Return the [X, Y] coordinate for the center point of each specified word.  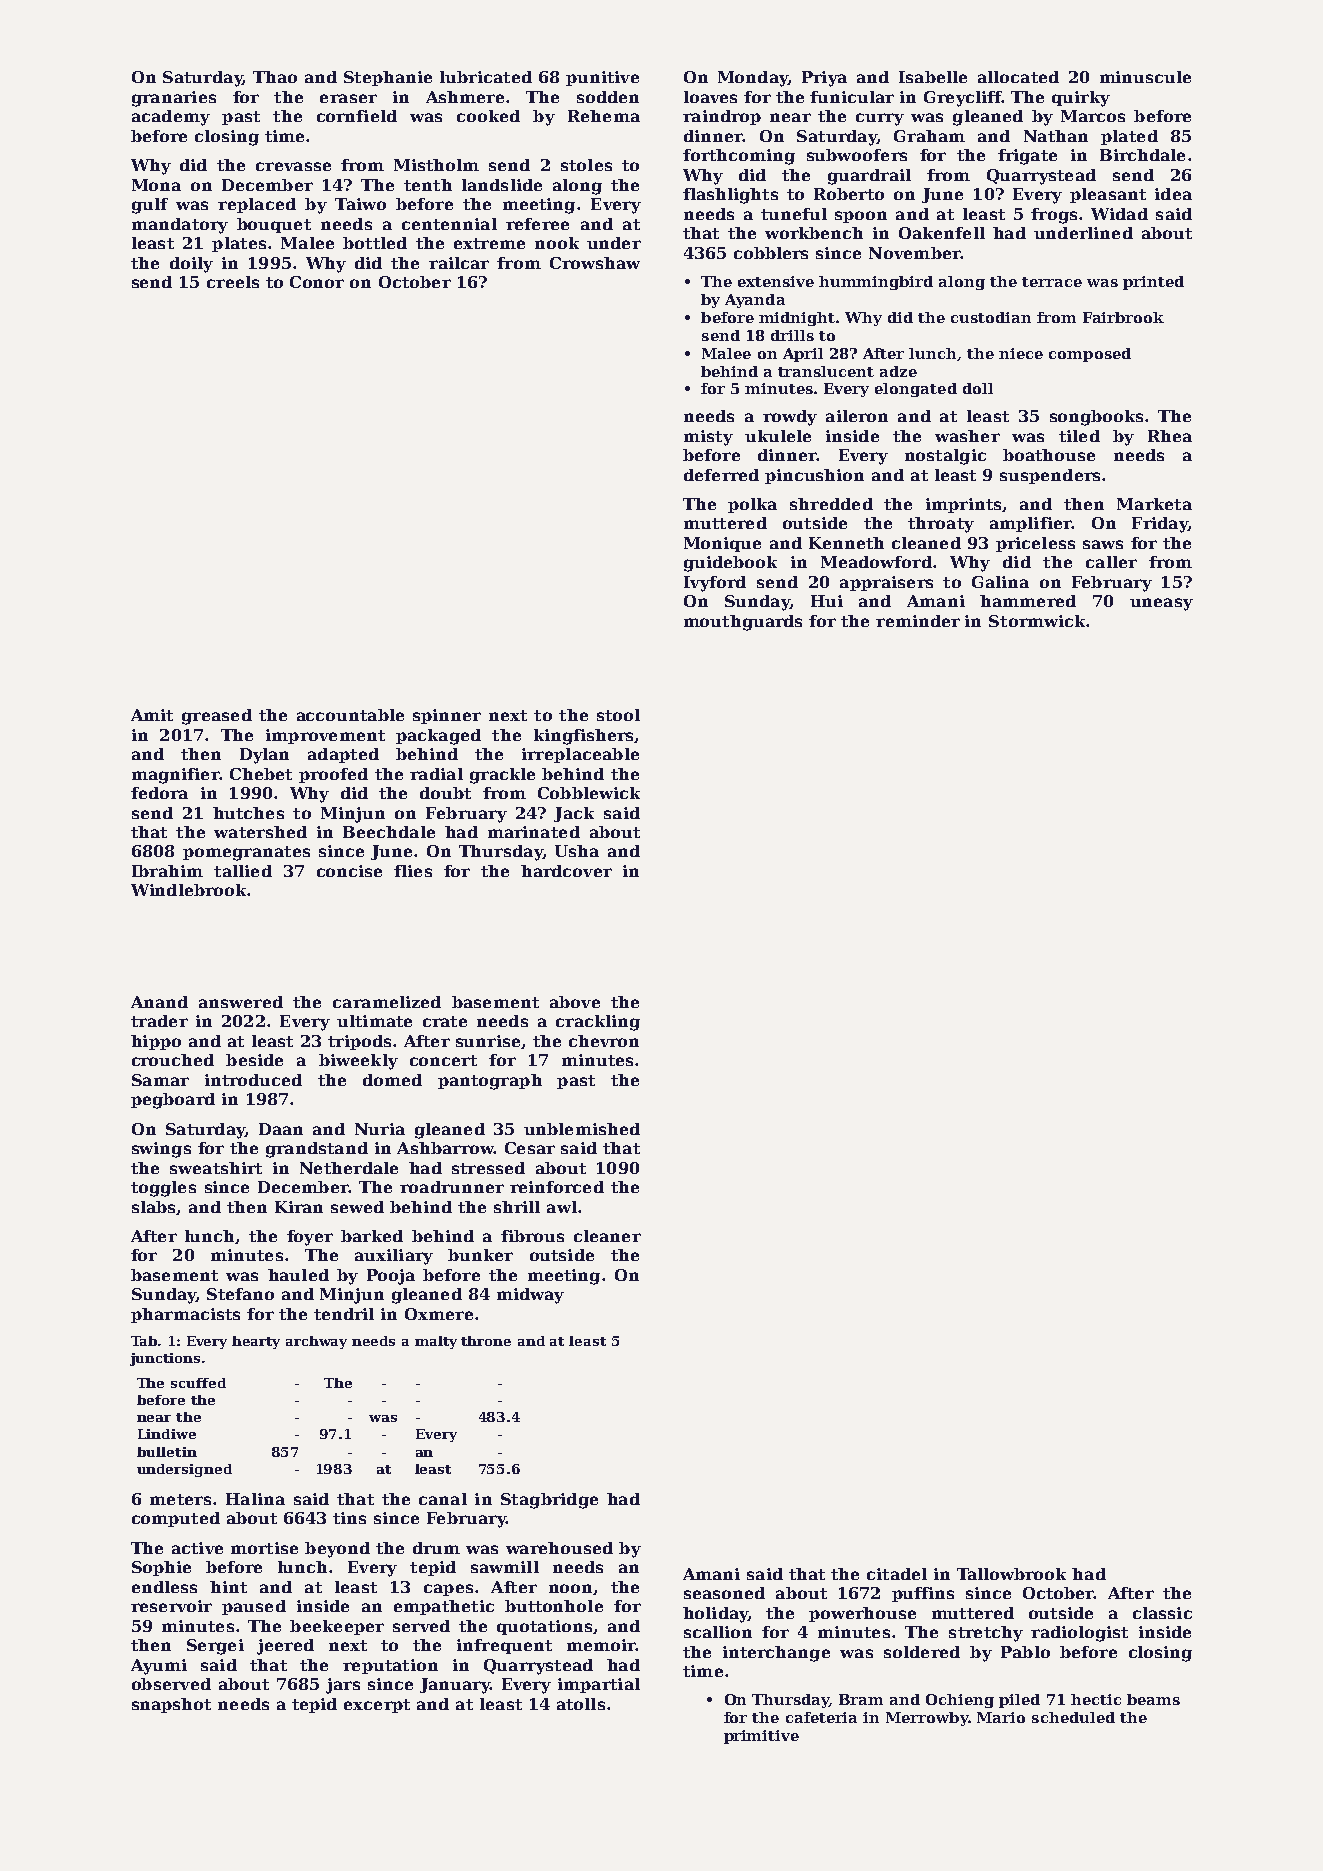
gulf [150, 206]
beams [1153, 1699]
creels [233, 282]
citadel [897, 1574]
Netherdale [349, 1168]
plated [1129, 137]
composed [1090, 355]
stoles [586, 165]
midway [530, 1296]
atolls [581, 1704]
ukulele [778, 436]
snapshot [171, 1705]
